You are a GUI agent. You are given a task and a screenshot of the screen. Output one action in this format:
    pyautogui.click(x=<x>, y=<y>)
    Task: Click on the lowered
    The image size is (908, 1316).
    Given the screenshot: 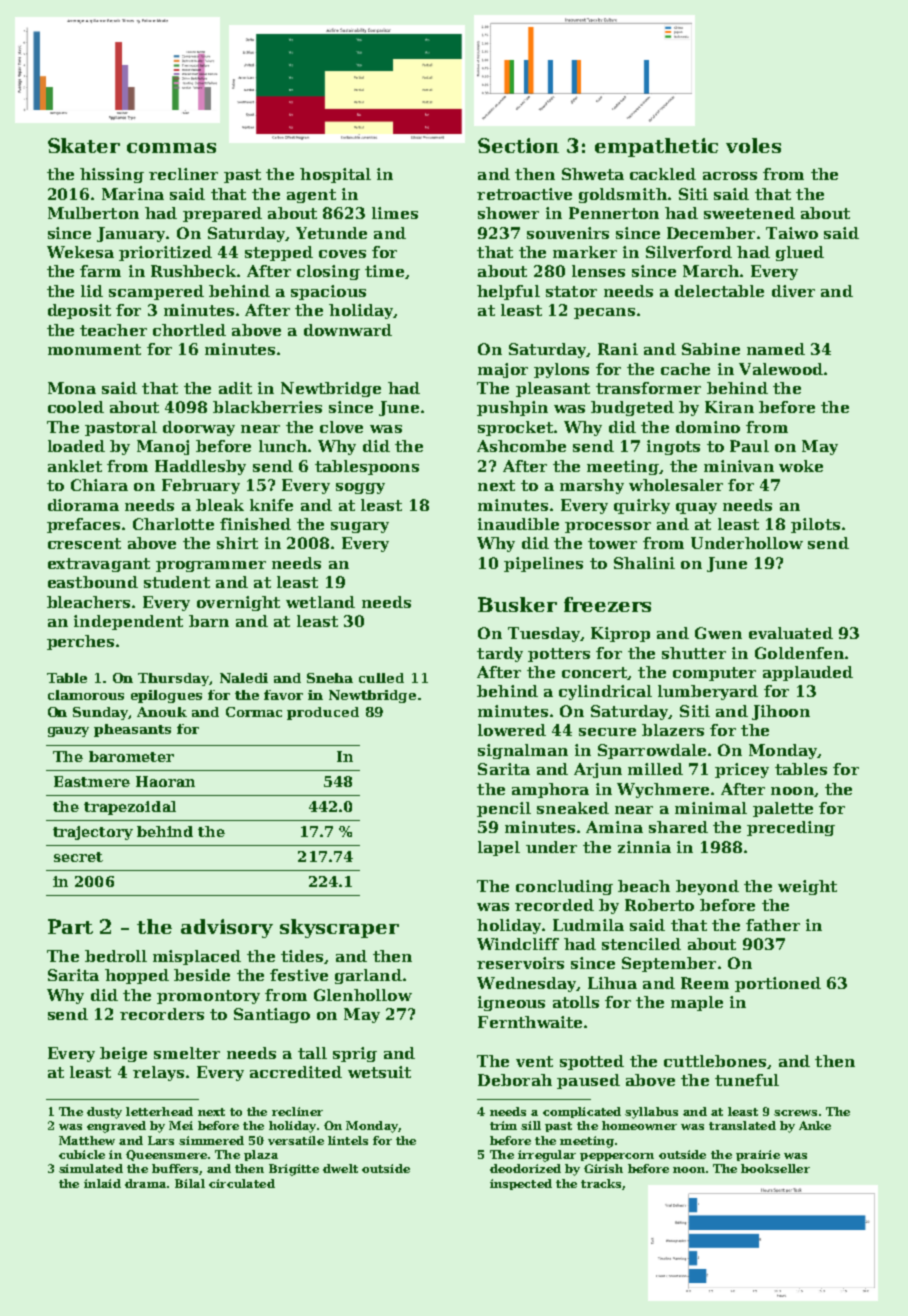 What is the action you would take?
    pyautogui.click(x=512, y=730)
